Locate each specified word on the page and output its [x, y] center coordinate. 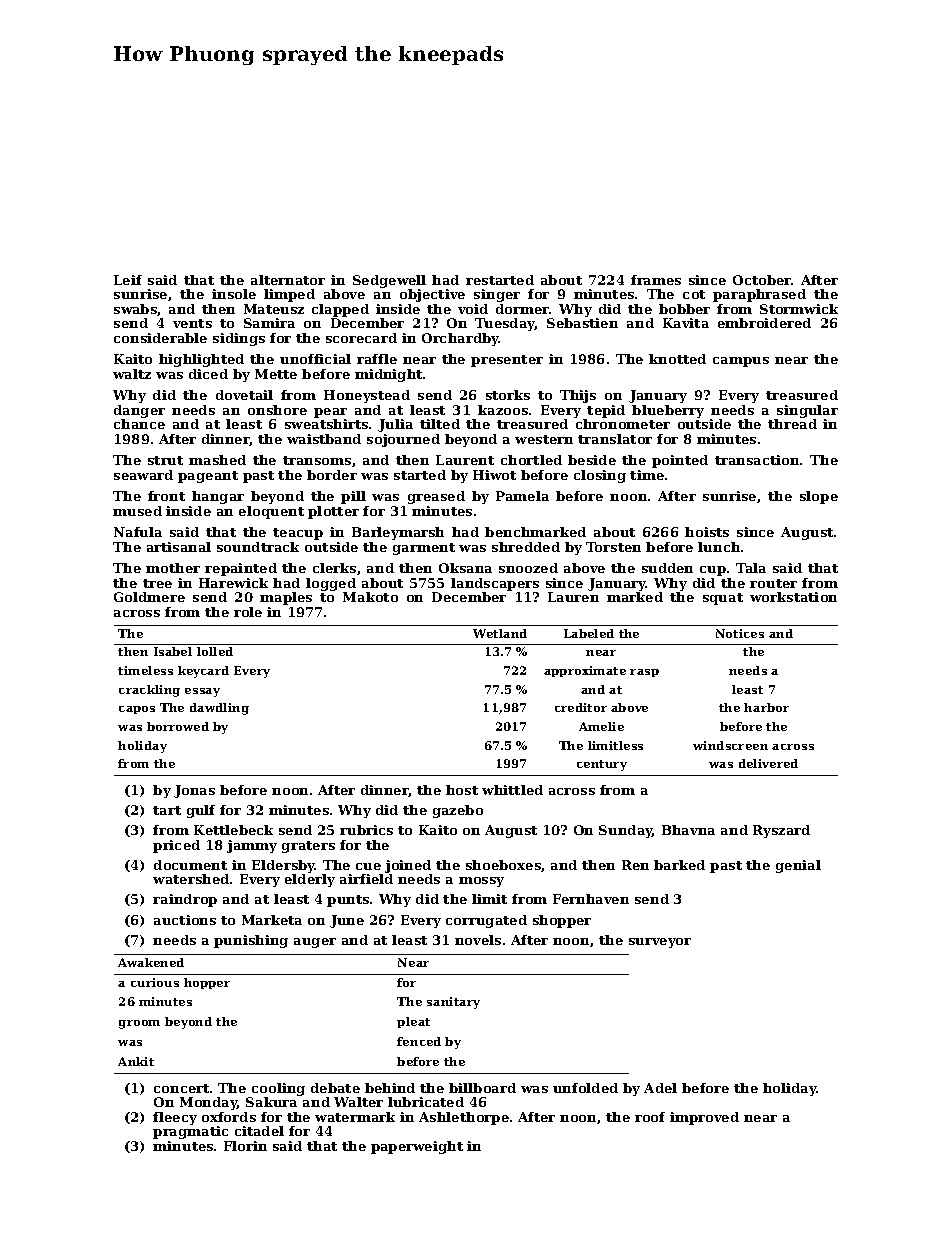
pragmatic [190, 1132]
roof [650, 1117]
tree [157, 583]
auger [315, 943]
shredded [526, 547]
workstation [793, 597]
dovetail [244, 395]
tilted [440, 424]
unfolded [585, 1088]
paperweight [417, 1147]
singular [807, 411]
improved [704, 1118]
